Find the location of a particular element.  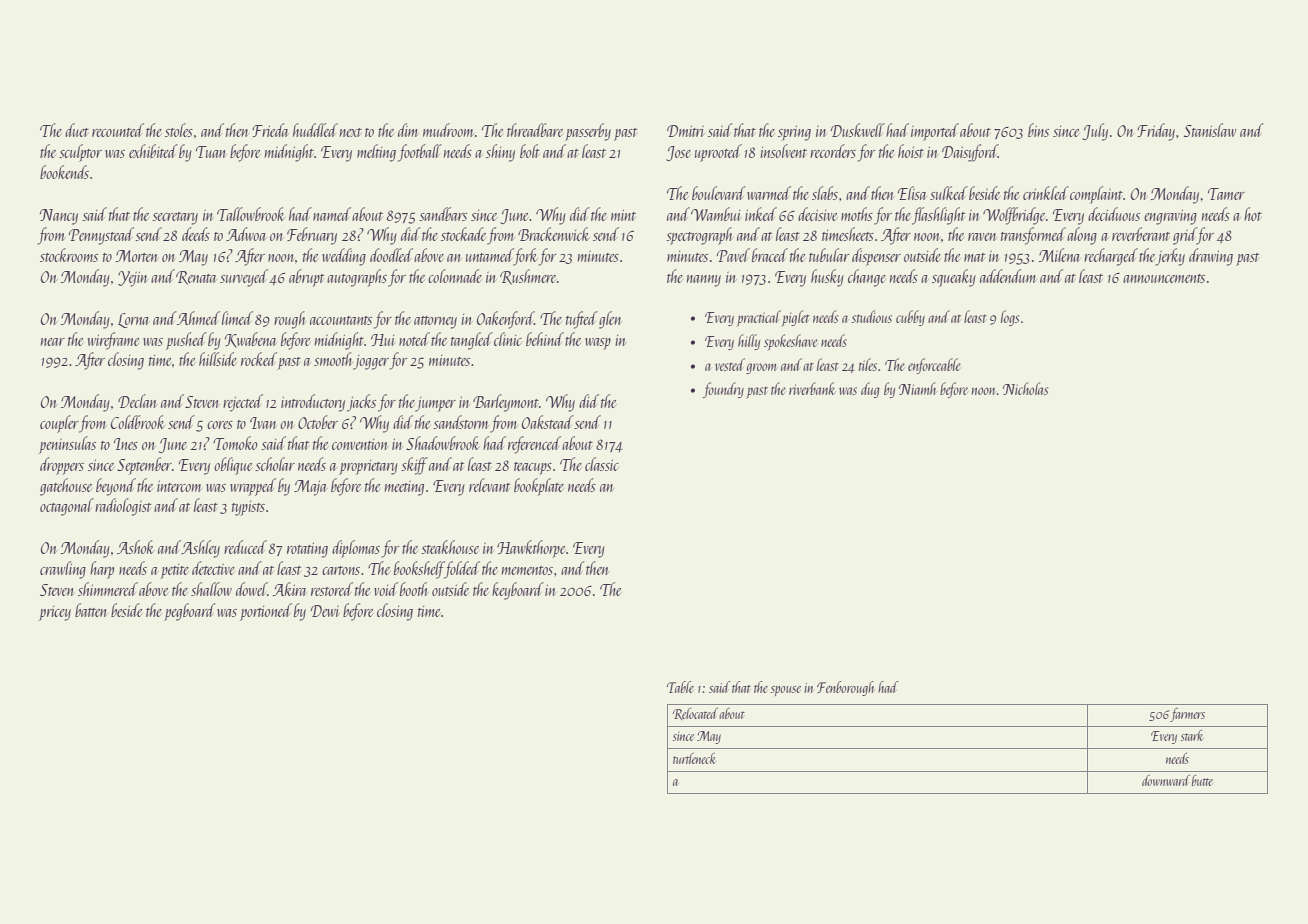

bins is located at coordinates (1038, 130).
